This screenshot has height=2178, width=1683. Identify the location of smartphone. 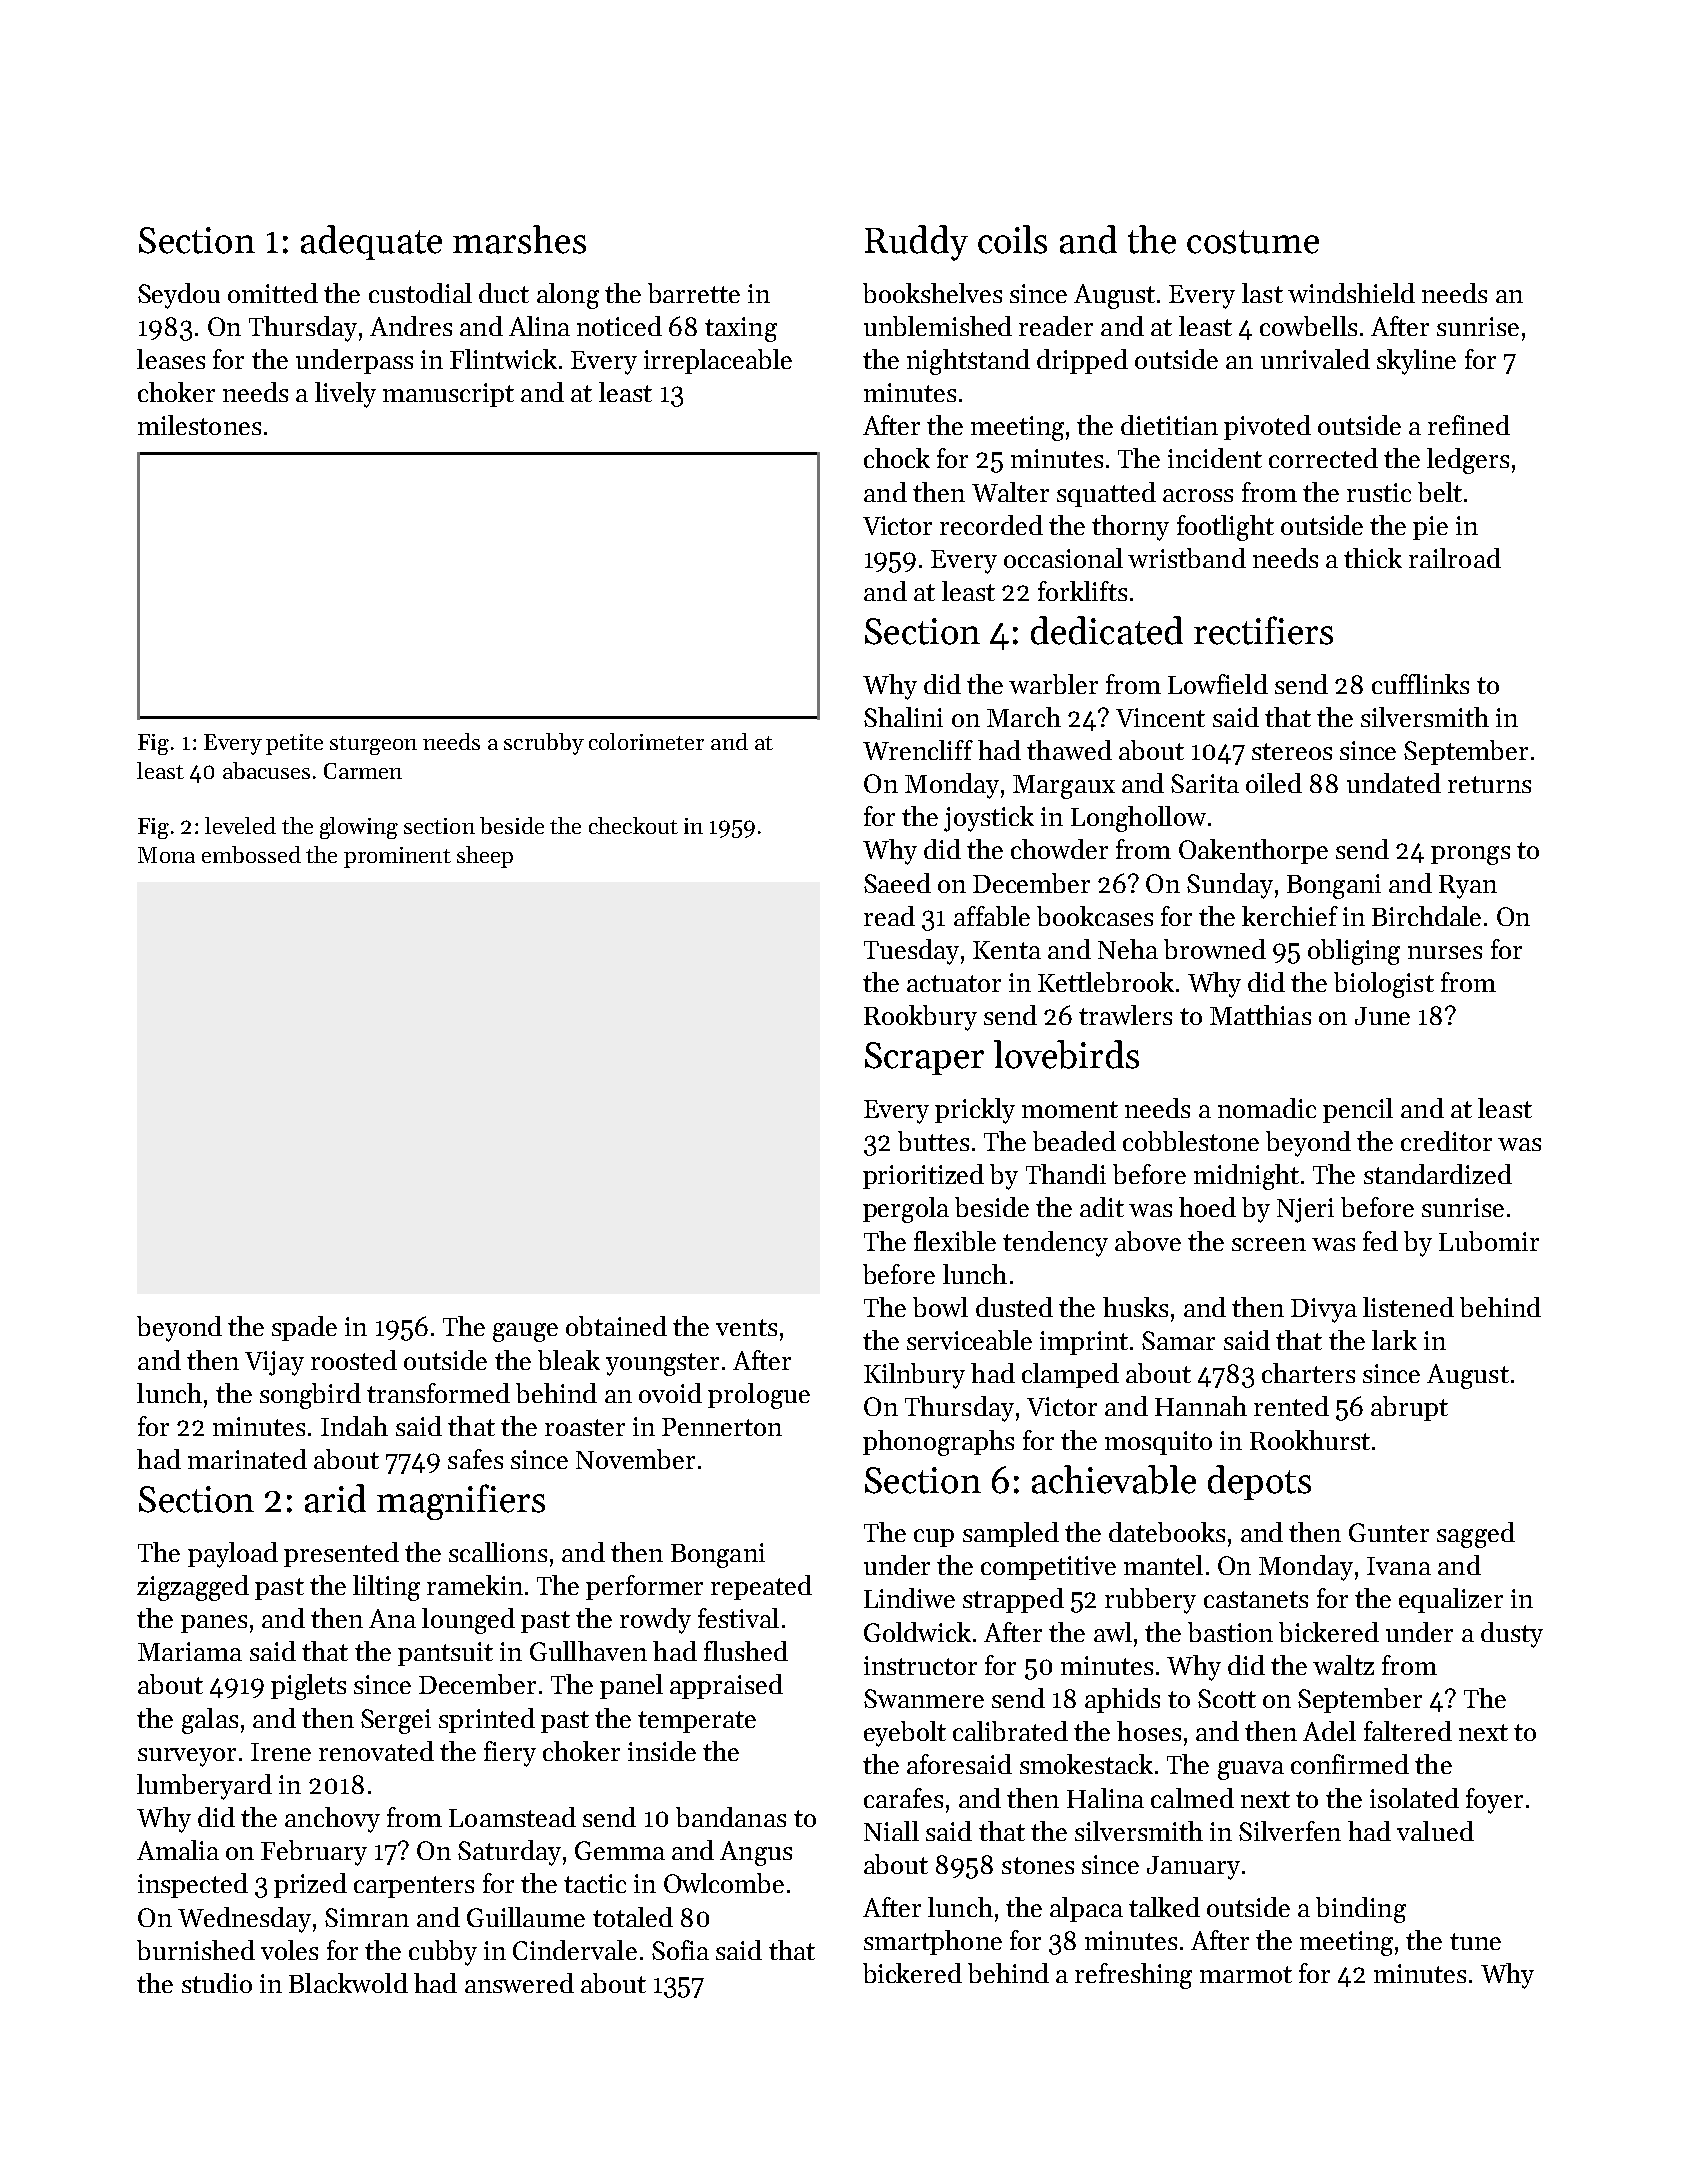
(933, 1942).
